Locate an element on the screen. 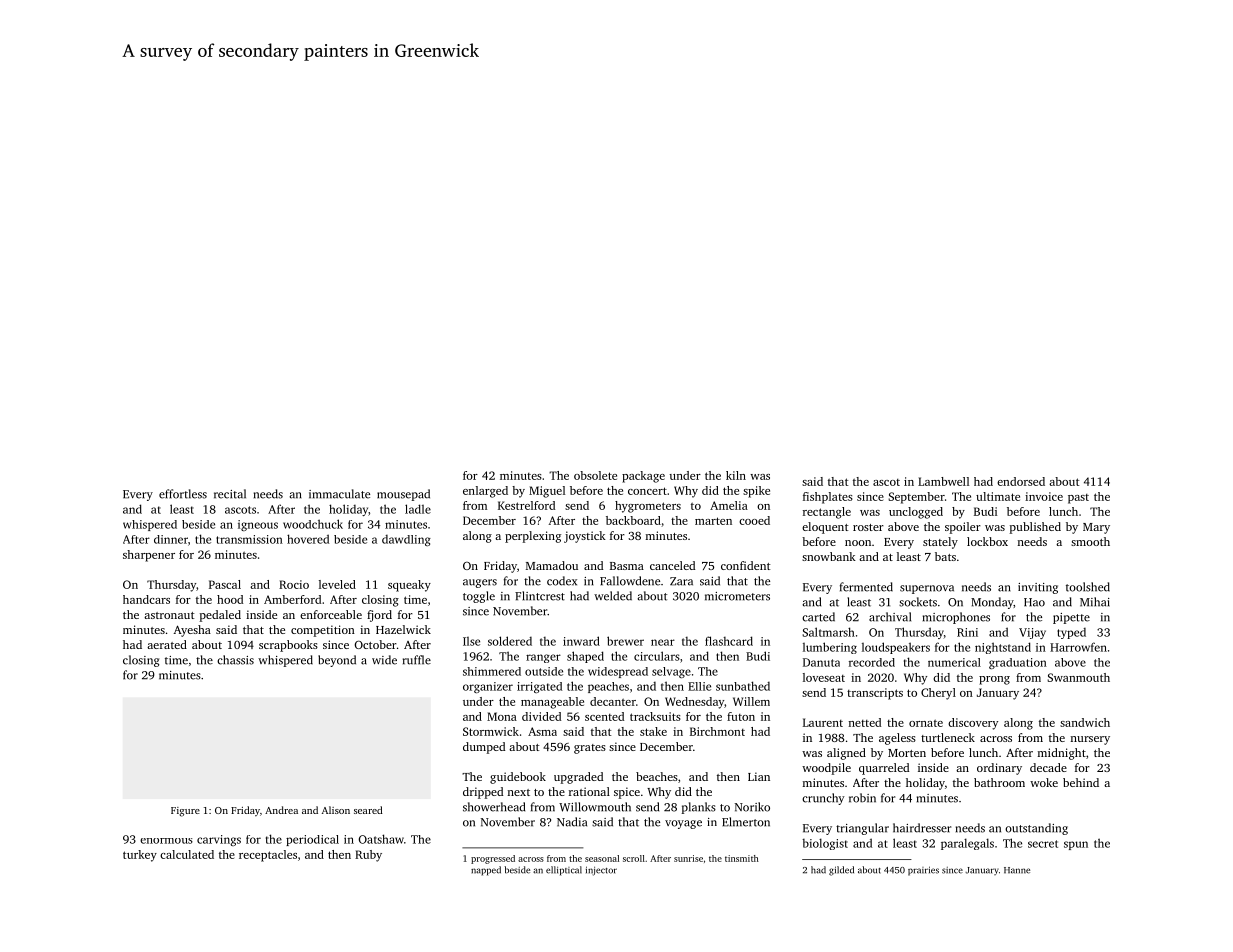 The height and width of the screenshot is (952, 1233). gilded is located at coordinates (841, 871).
